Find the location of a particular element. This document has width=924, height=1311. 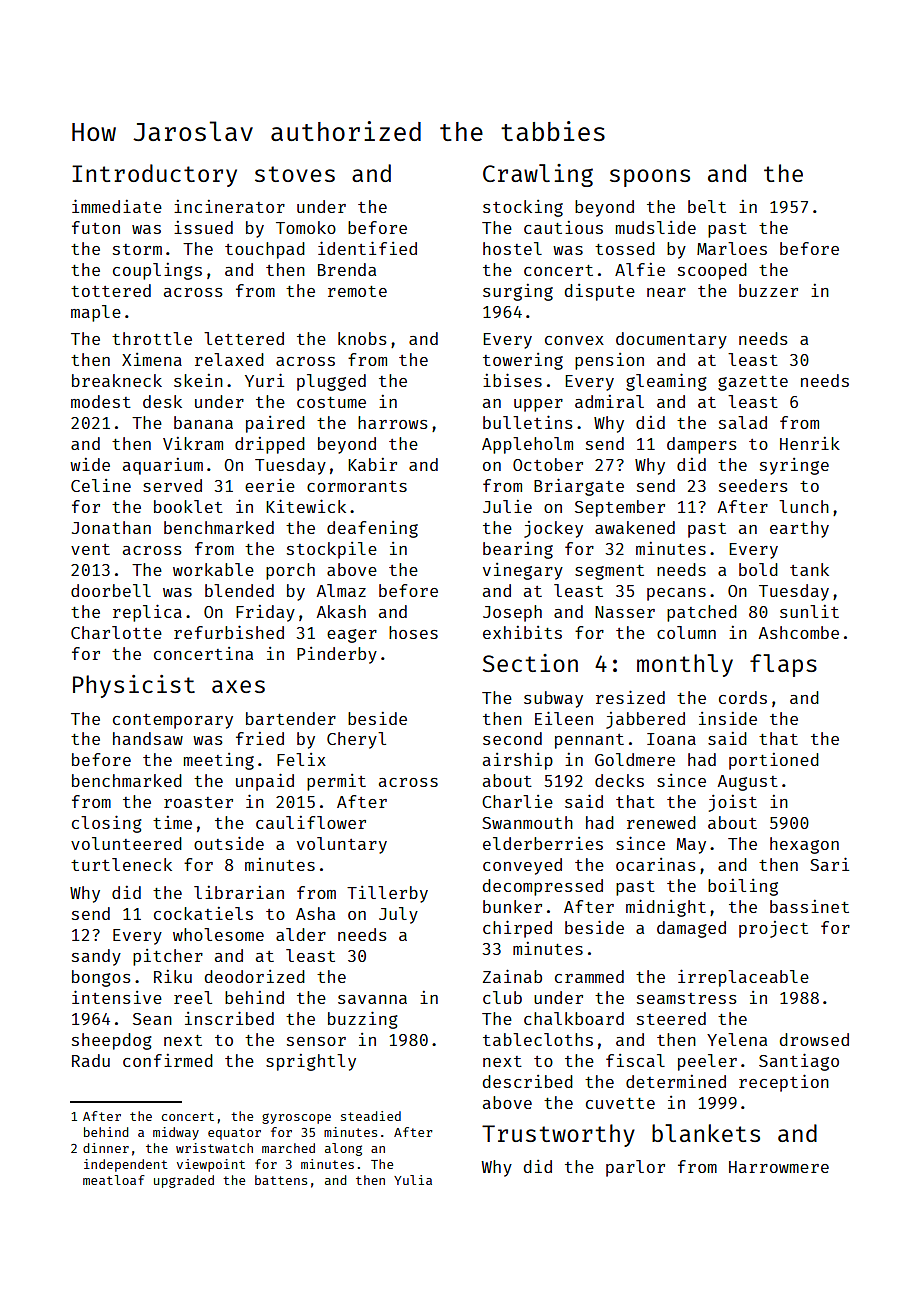

May is located at coordinates (691, 846).
